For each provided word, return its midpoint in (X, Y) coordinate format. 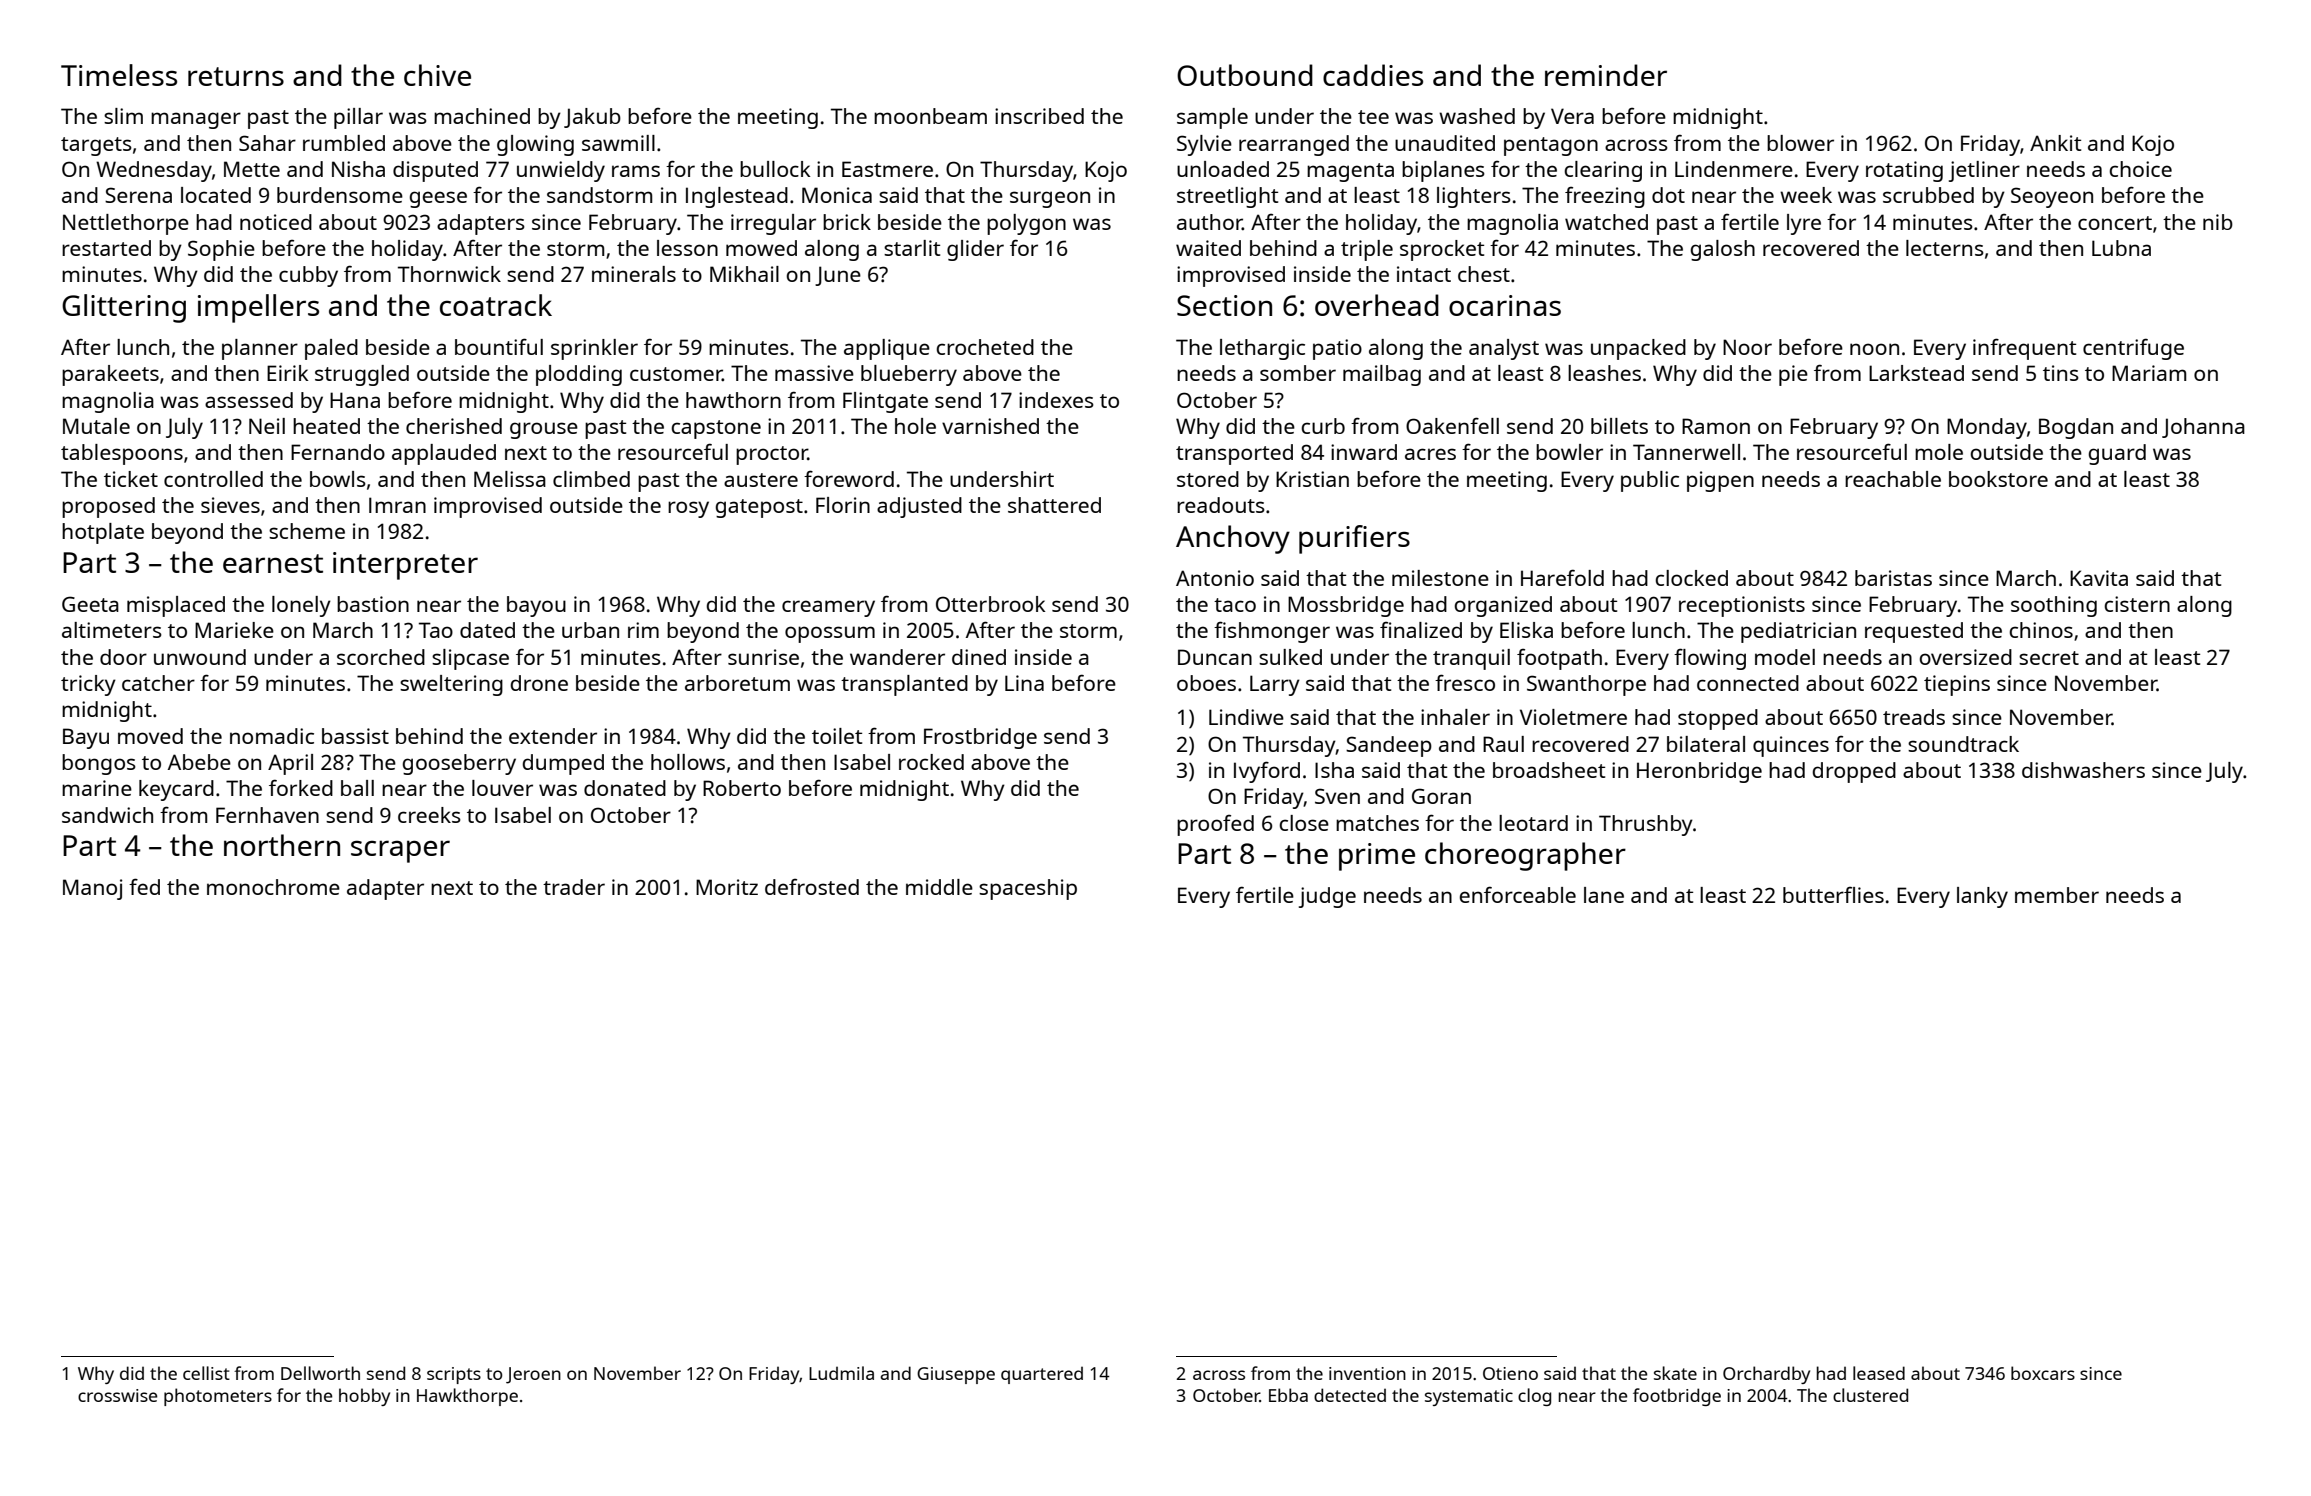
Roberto (742, 788)
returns (236, 76)
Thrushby (1646, 825)
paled (331, 349)
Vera (1572, 116)
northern (282, 845)
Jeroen (533, 1375)
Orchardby (1766, 1375)
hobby (364, 1397)
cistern (2137, 604)
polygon (1026, 224)
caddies (1373, 75)
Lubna (2121, 248)
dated (487, 630)
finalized (1421, 629)
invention (1367, 1373)
